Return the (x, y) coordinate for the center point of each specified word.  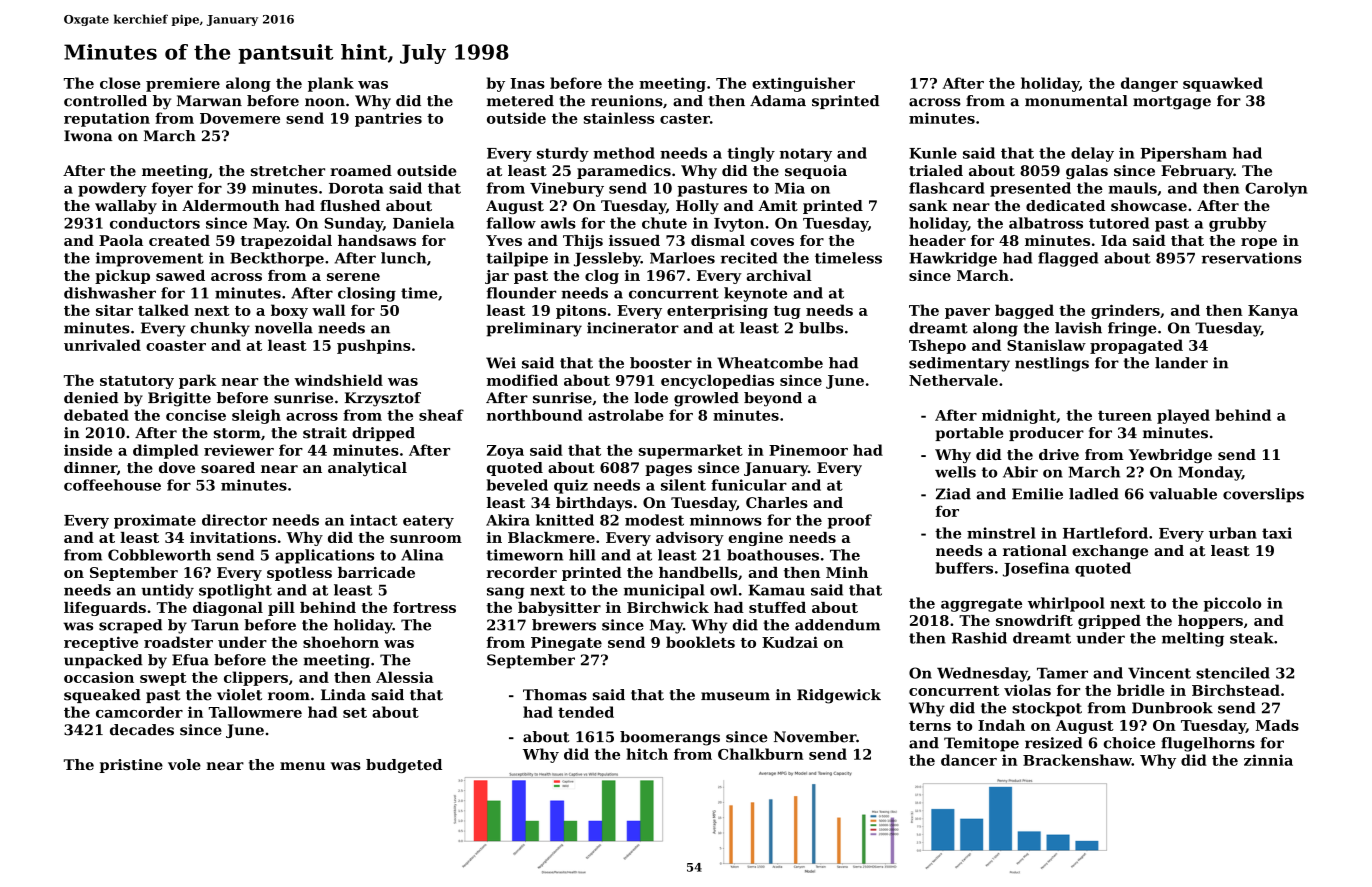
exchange (1110, 552)
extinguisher (803, 84)
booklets (700, 642)
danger (1149, 84)
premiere (183, 84)
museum (735, 696)
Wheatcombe (770, 363)
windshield (338, 380)
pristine (131, 766)
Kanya (1273, 312)
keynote (755, 294)
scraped (130, 626)
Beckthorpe (277, 259)
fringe (1132, 329)
